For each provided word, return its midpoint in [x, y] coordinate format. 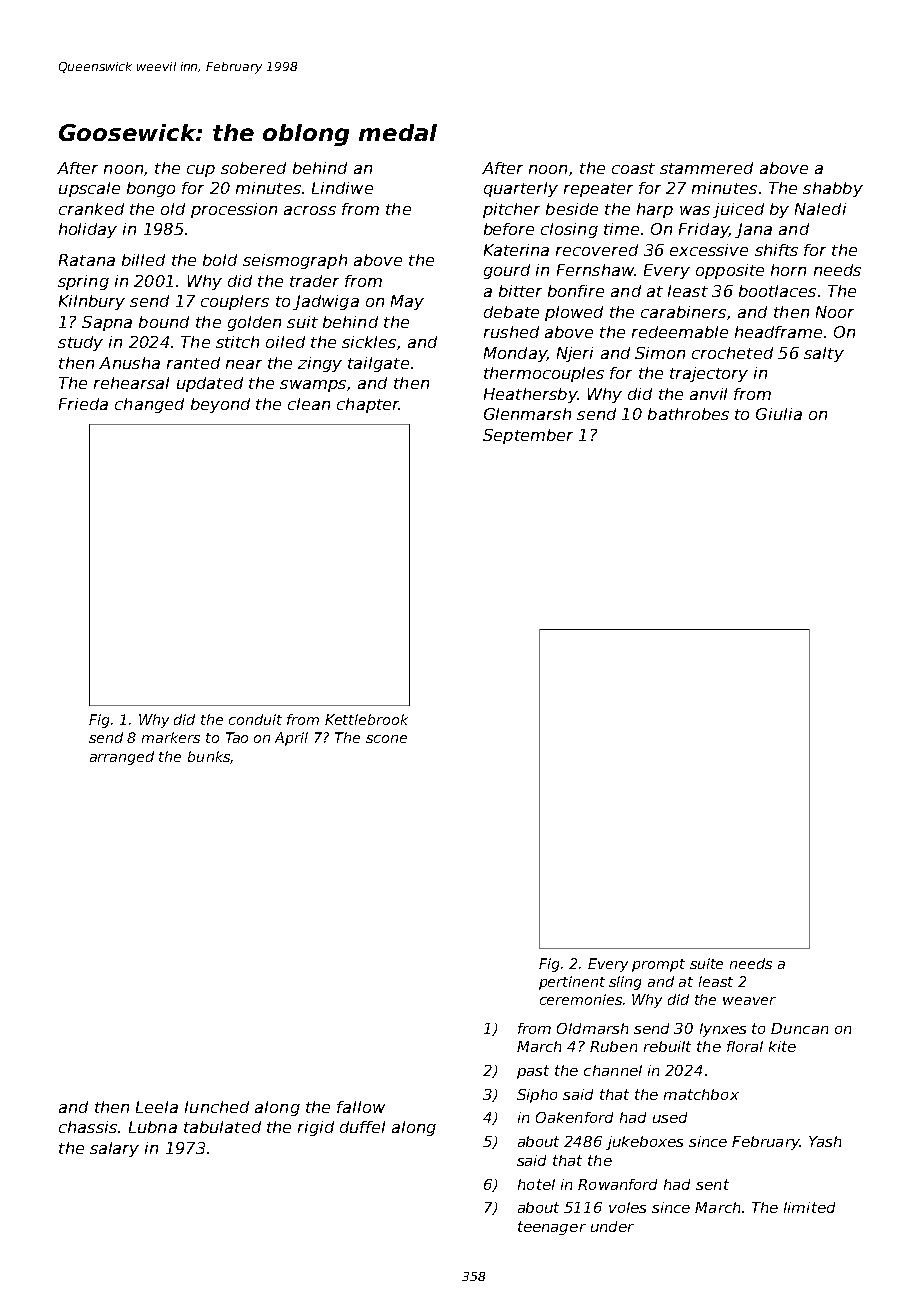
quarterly [521, 189]
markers [171, 737]
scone [386, 739]
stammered [706, 168]
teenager [552, 1228]
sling [625, 983]
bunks [209, 756]
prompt [658, 965]
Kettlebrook [366, 719]
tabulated [222, 1127]
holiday [88, 230]
